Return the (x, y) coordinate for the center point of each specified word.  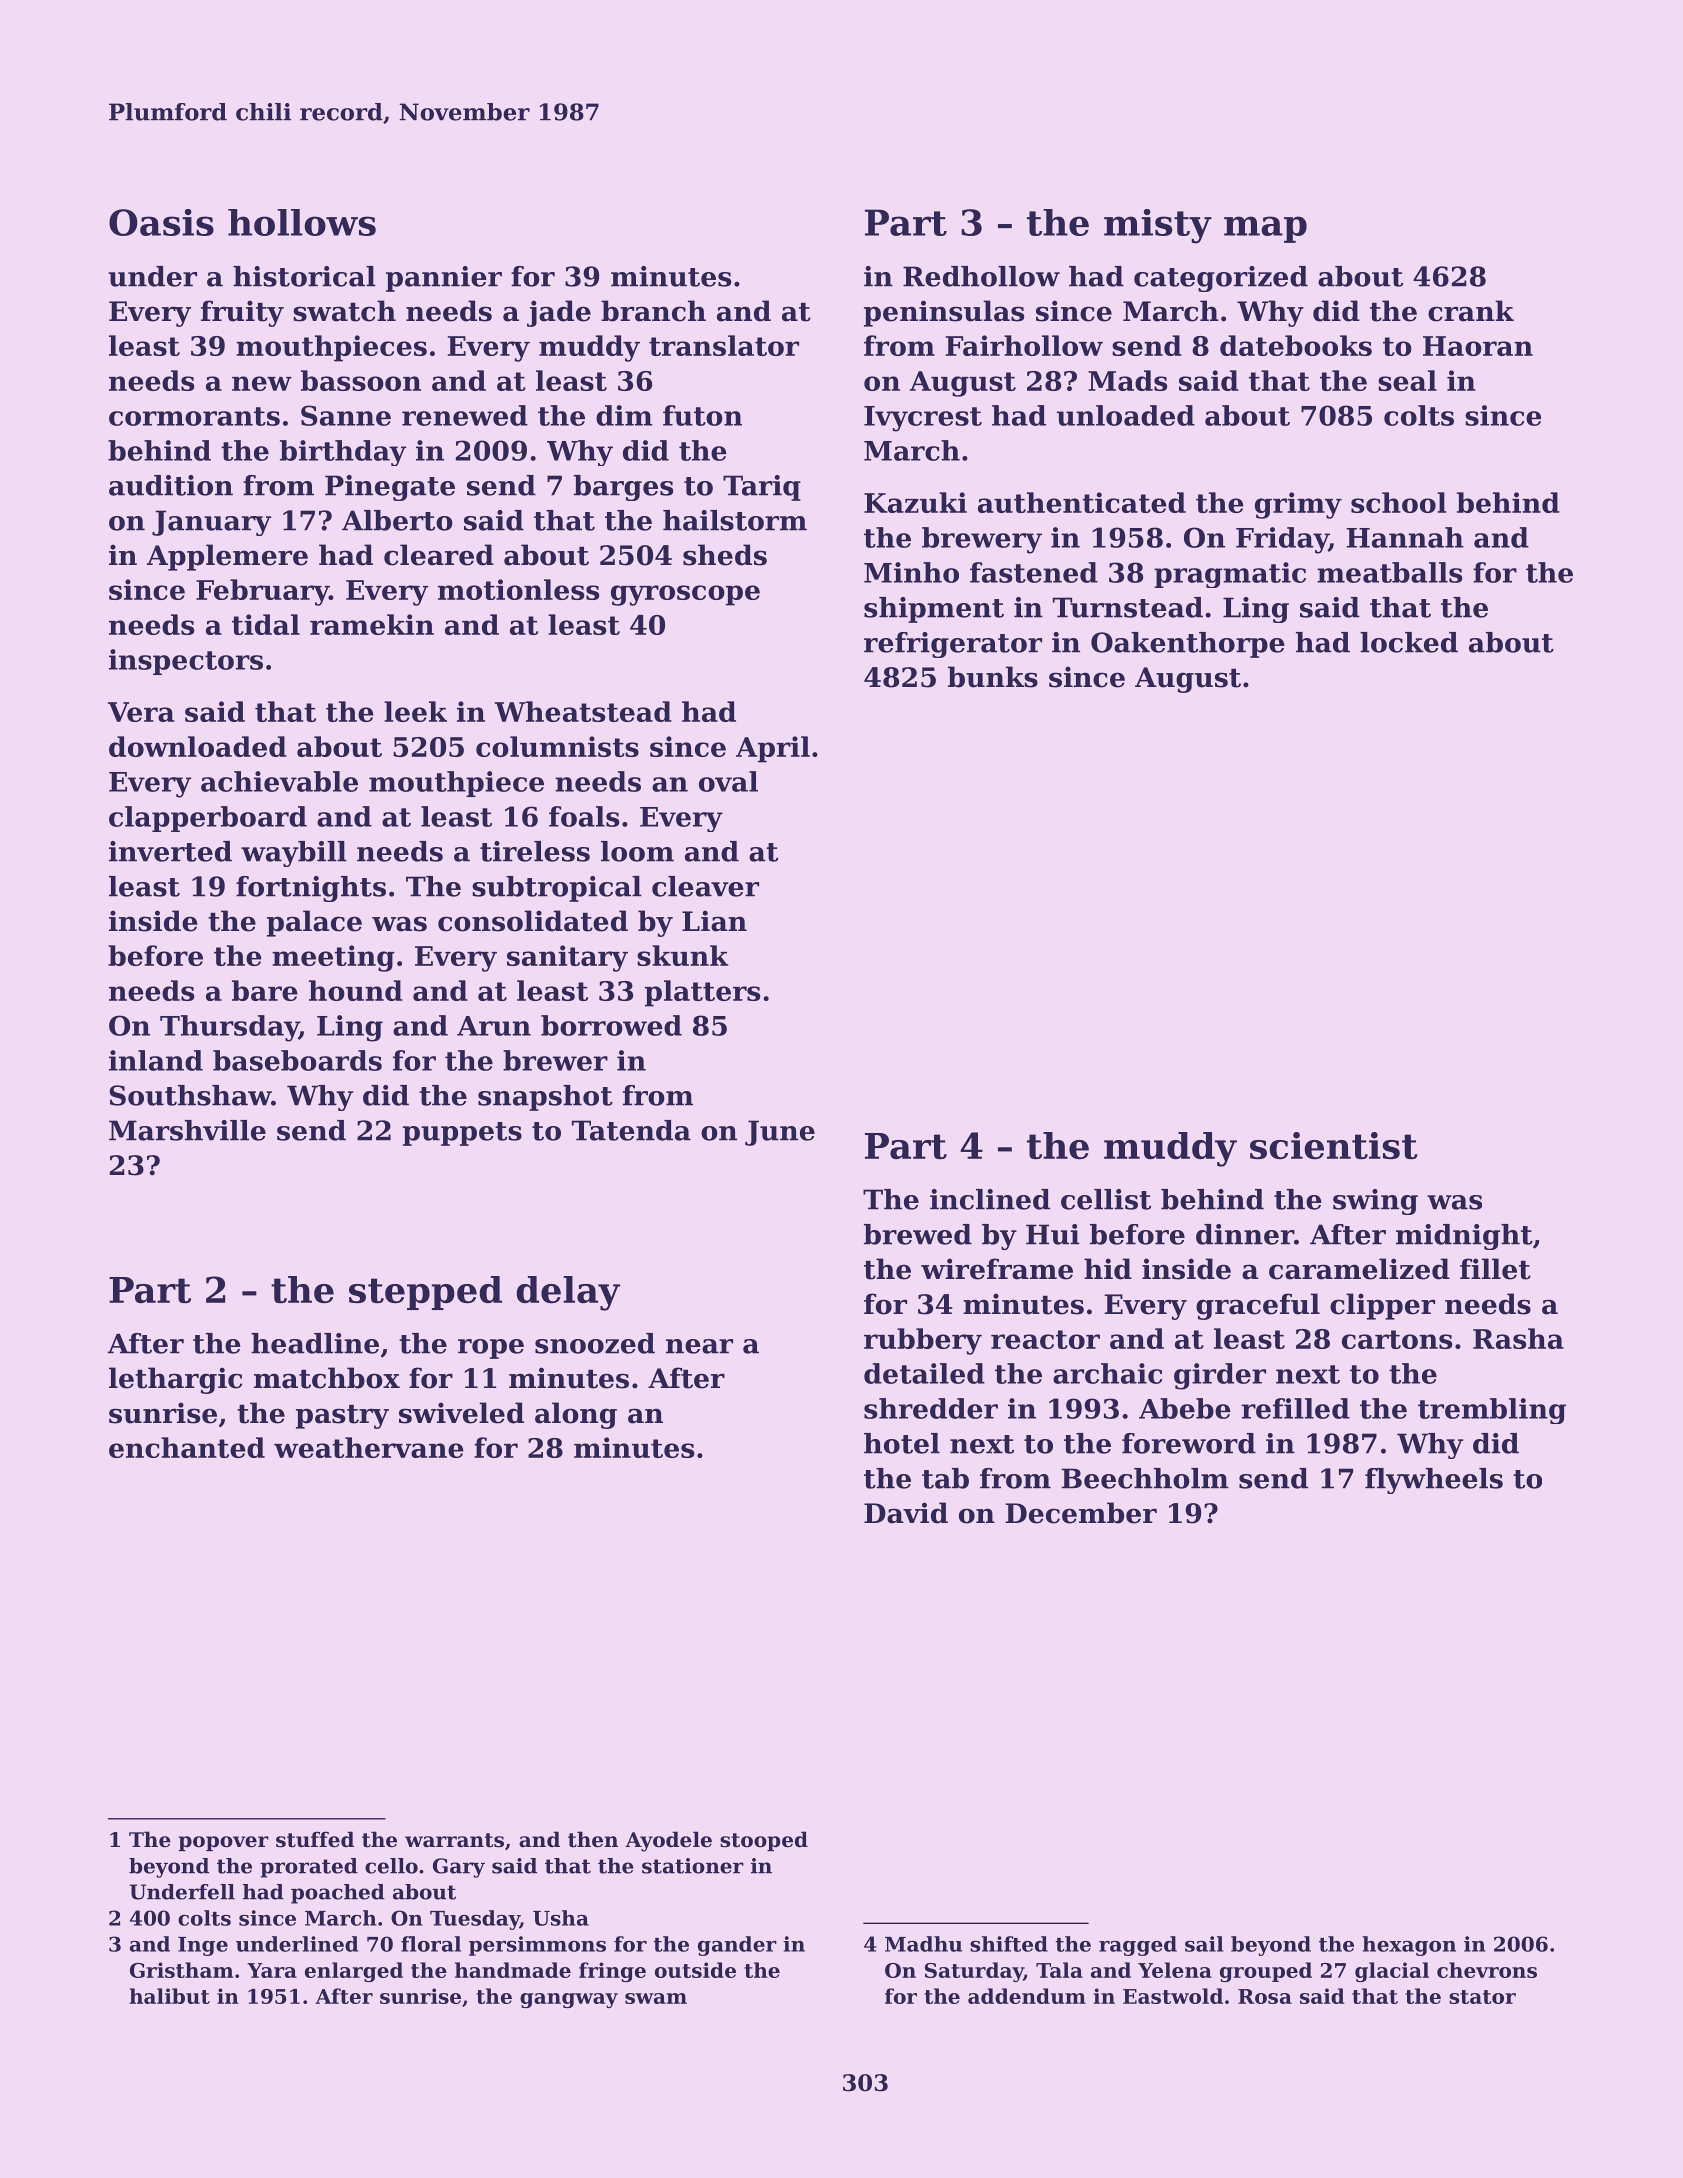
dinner (1245, 1234)
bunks (993, 677)
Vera (141, 712)
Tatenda (631, 1130)
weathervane (369, 1447)
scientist (1334, 1145)
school (1398, 502)
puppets (462, 1134)
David (906, 1513)
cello (391, 1866)
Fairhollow (1024, 345)
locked (1409, 642)
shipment (934, 610)
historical (304, 276)
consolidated (533, 921)
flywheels (1434, 1481)
